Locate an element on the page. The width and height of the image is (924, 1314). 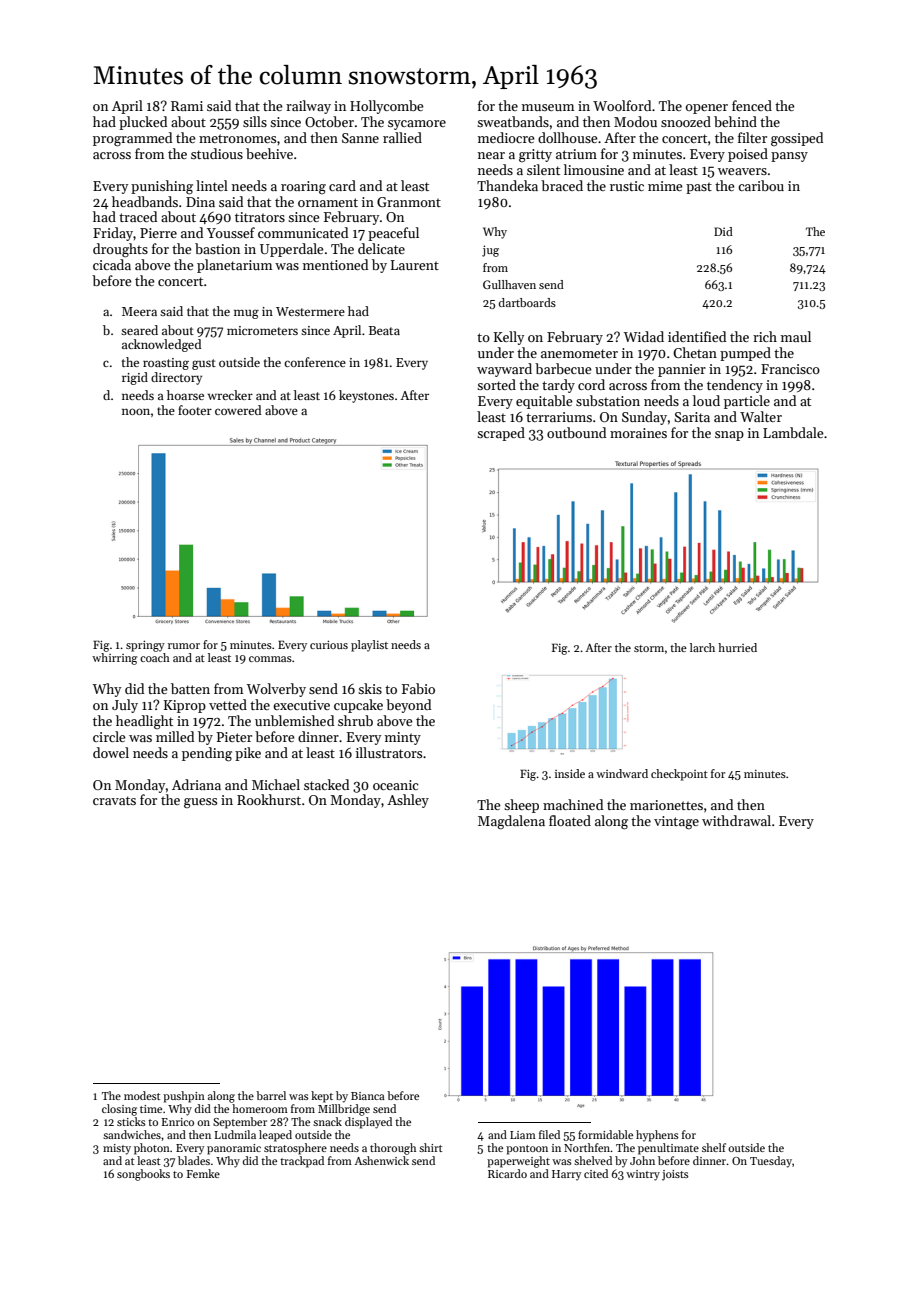
Hollycombe is located at coordinates (387, 107).
